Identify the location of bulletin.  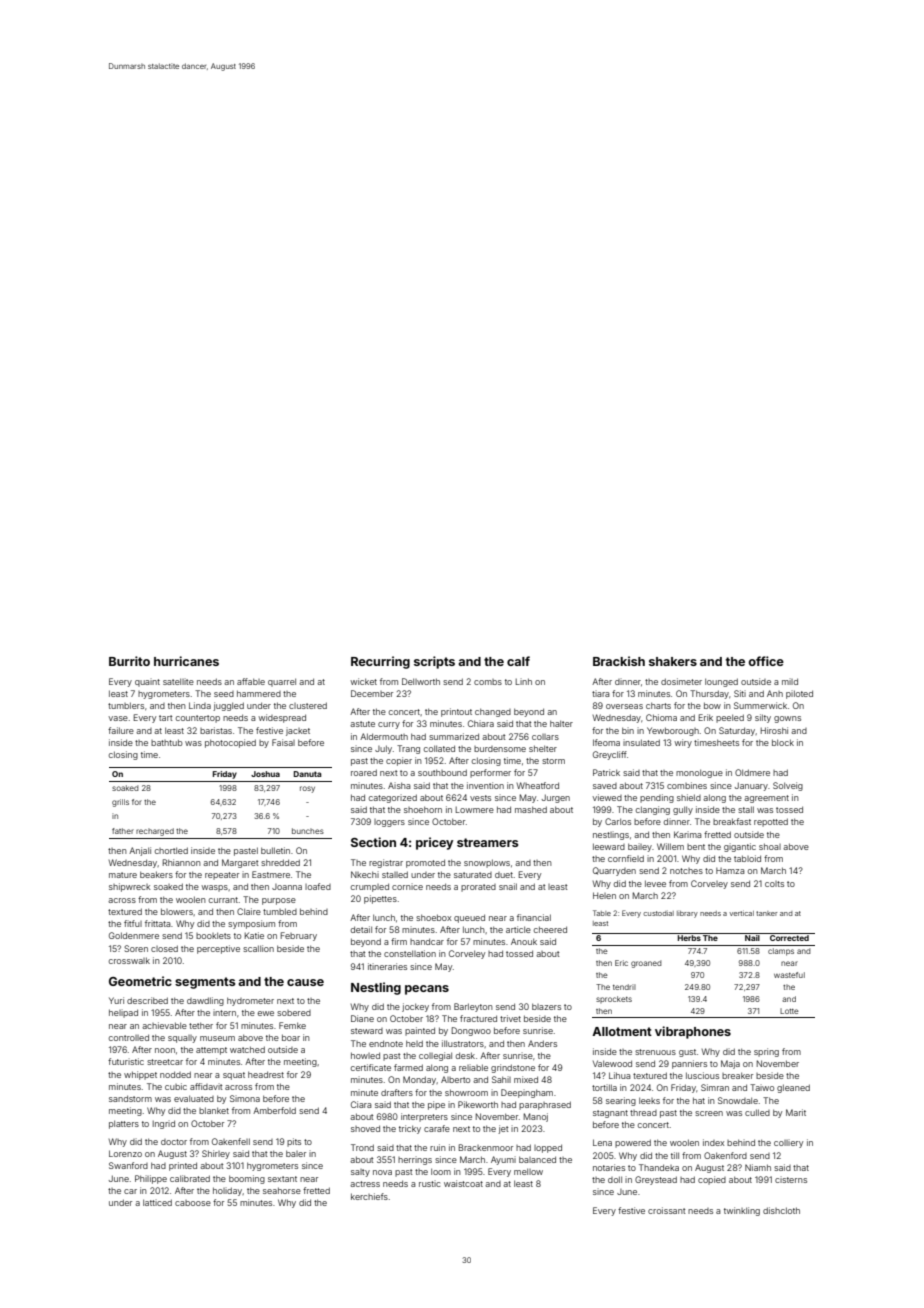
(275, 850).
